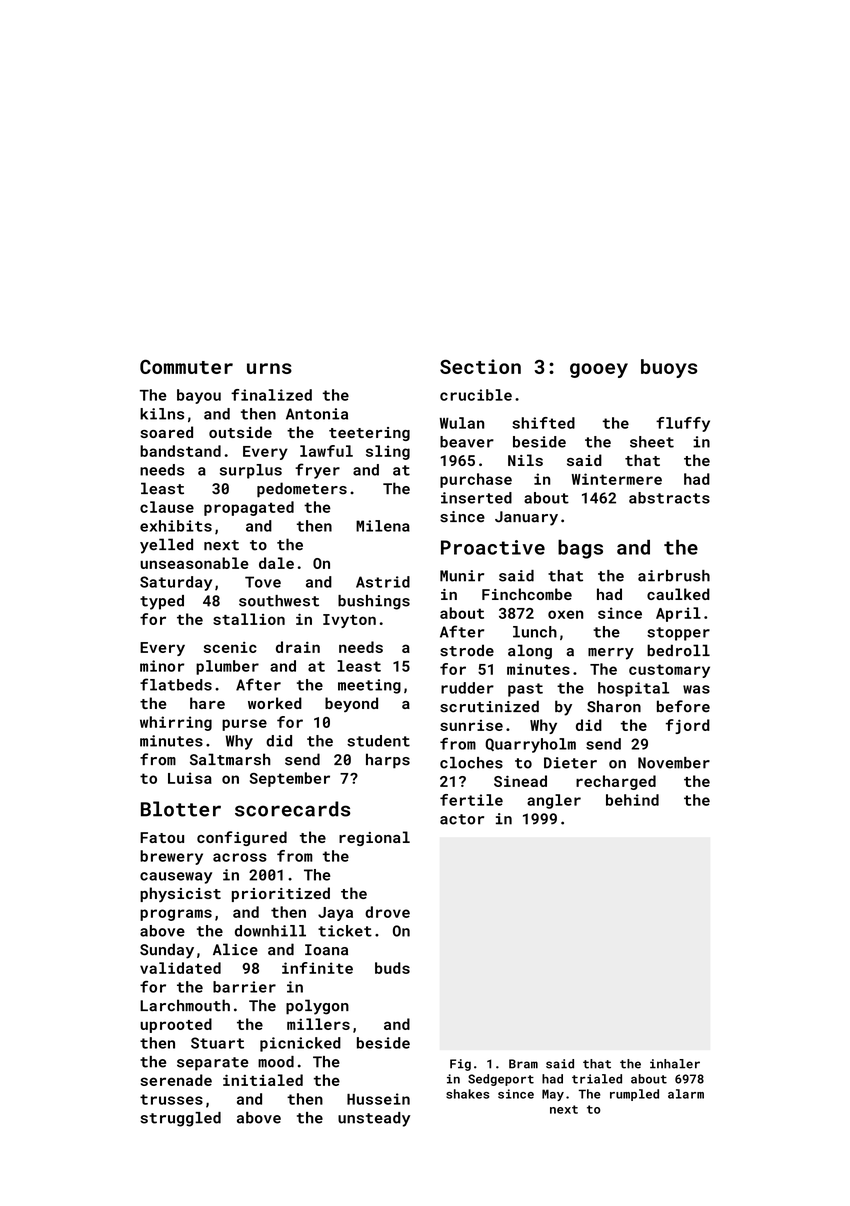 This document has height=1206, width=850. I want to click on behind, so click(632, 800).
